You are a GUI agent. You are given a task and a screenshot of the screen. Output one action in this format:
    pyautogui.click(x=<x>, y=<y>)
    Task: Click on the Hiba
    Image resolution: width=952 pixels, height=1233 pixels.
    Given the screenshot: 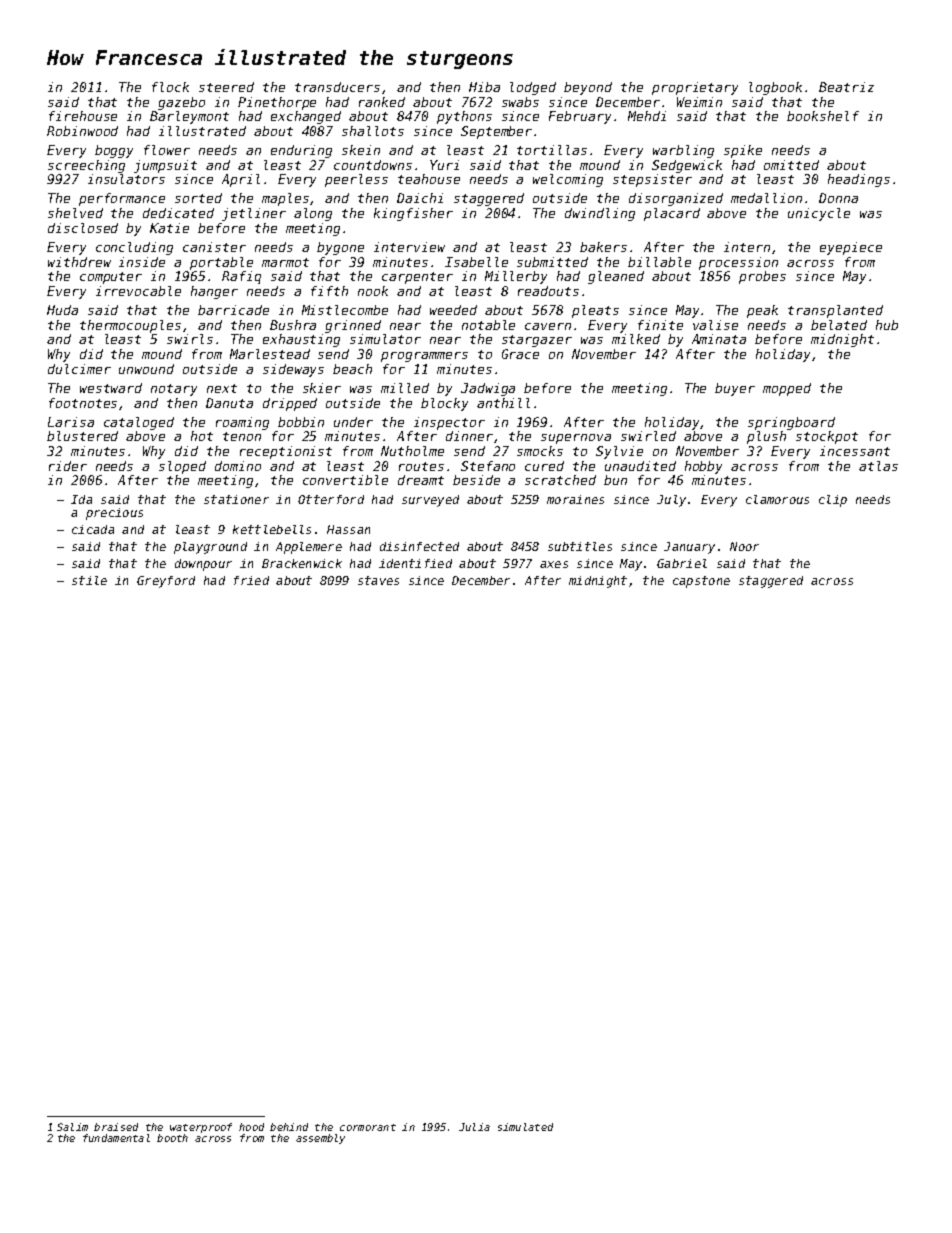 What is the action you would take?
    pyautogui.click(x=484, y=87)
